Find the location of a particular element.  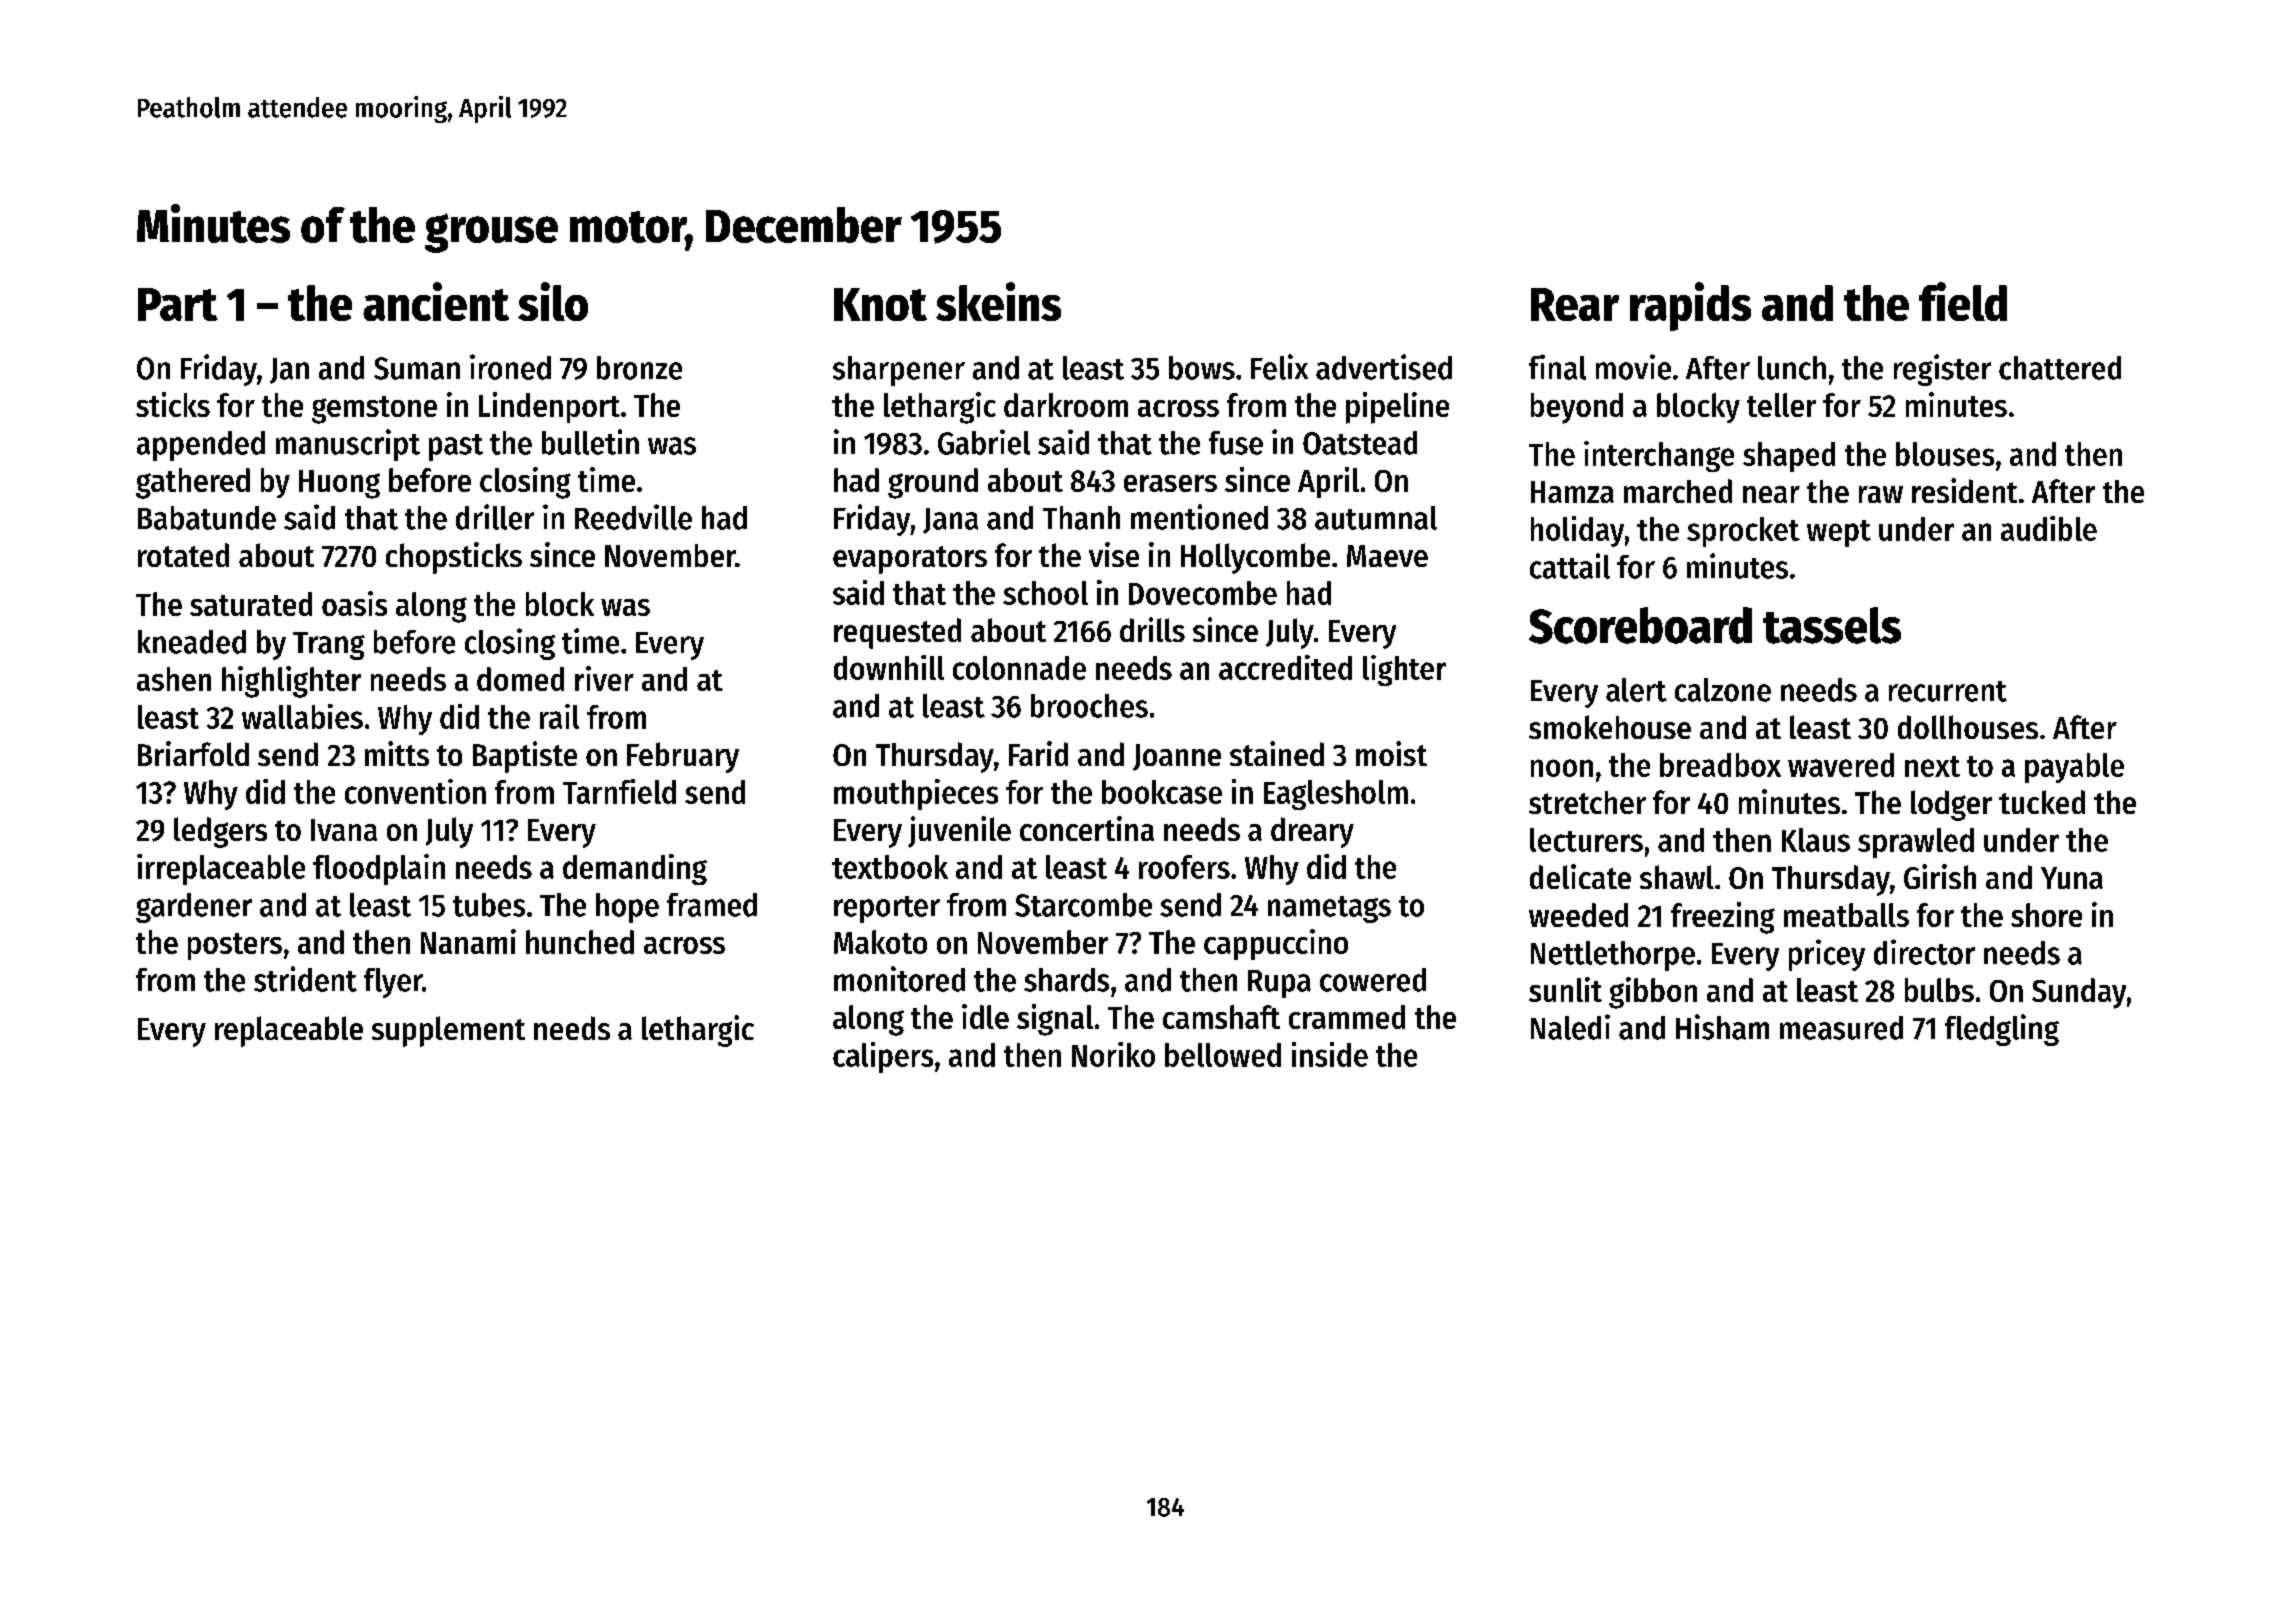

accredited is located at coordinates (1285, 667).
